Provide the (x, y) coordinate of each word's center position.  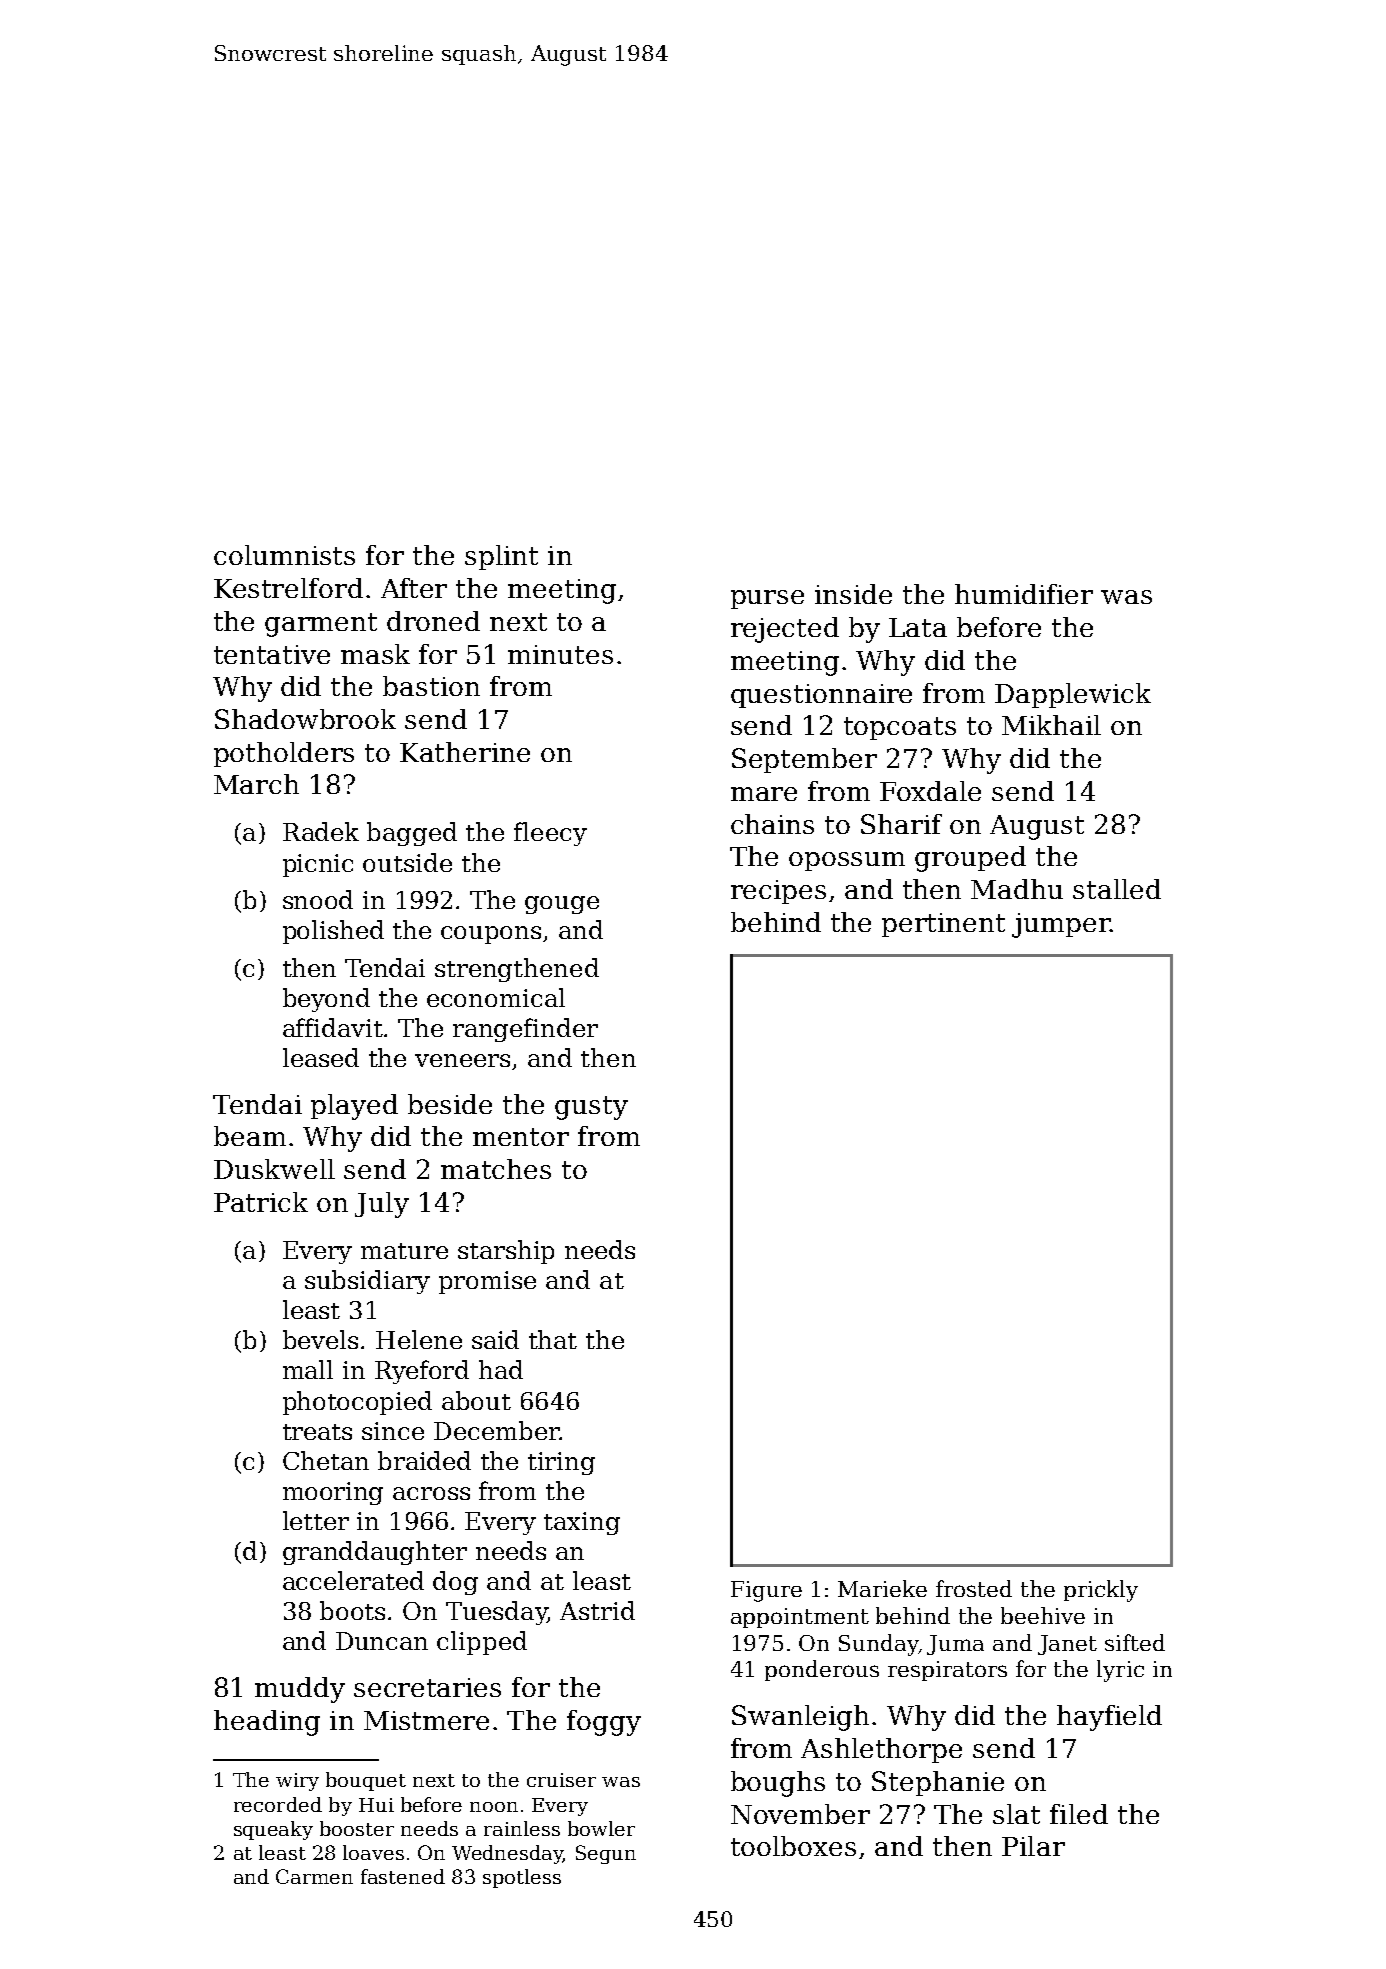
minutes (560, 654)
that (553, 1339)
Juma (955, 1645)
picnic (318, 865)
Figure (766, 1591)
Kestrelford (288, 588)
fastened (403, 1876)
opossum (847, 861)
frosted (974, 1588)
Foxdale (930, 791)
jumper (1061, 925)
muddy (300, 1690)
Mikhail (1051, 725)
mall (308, 1369)
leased (321, 1057)
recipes (778, 892)
